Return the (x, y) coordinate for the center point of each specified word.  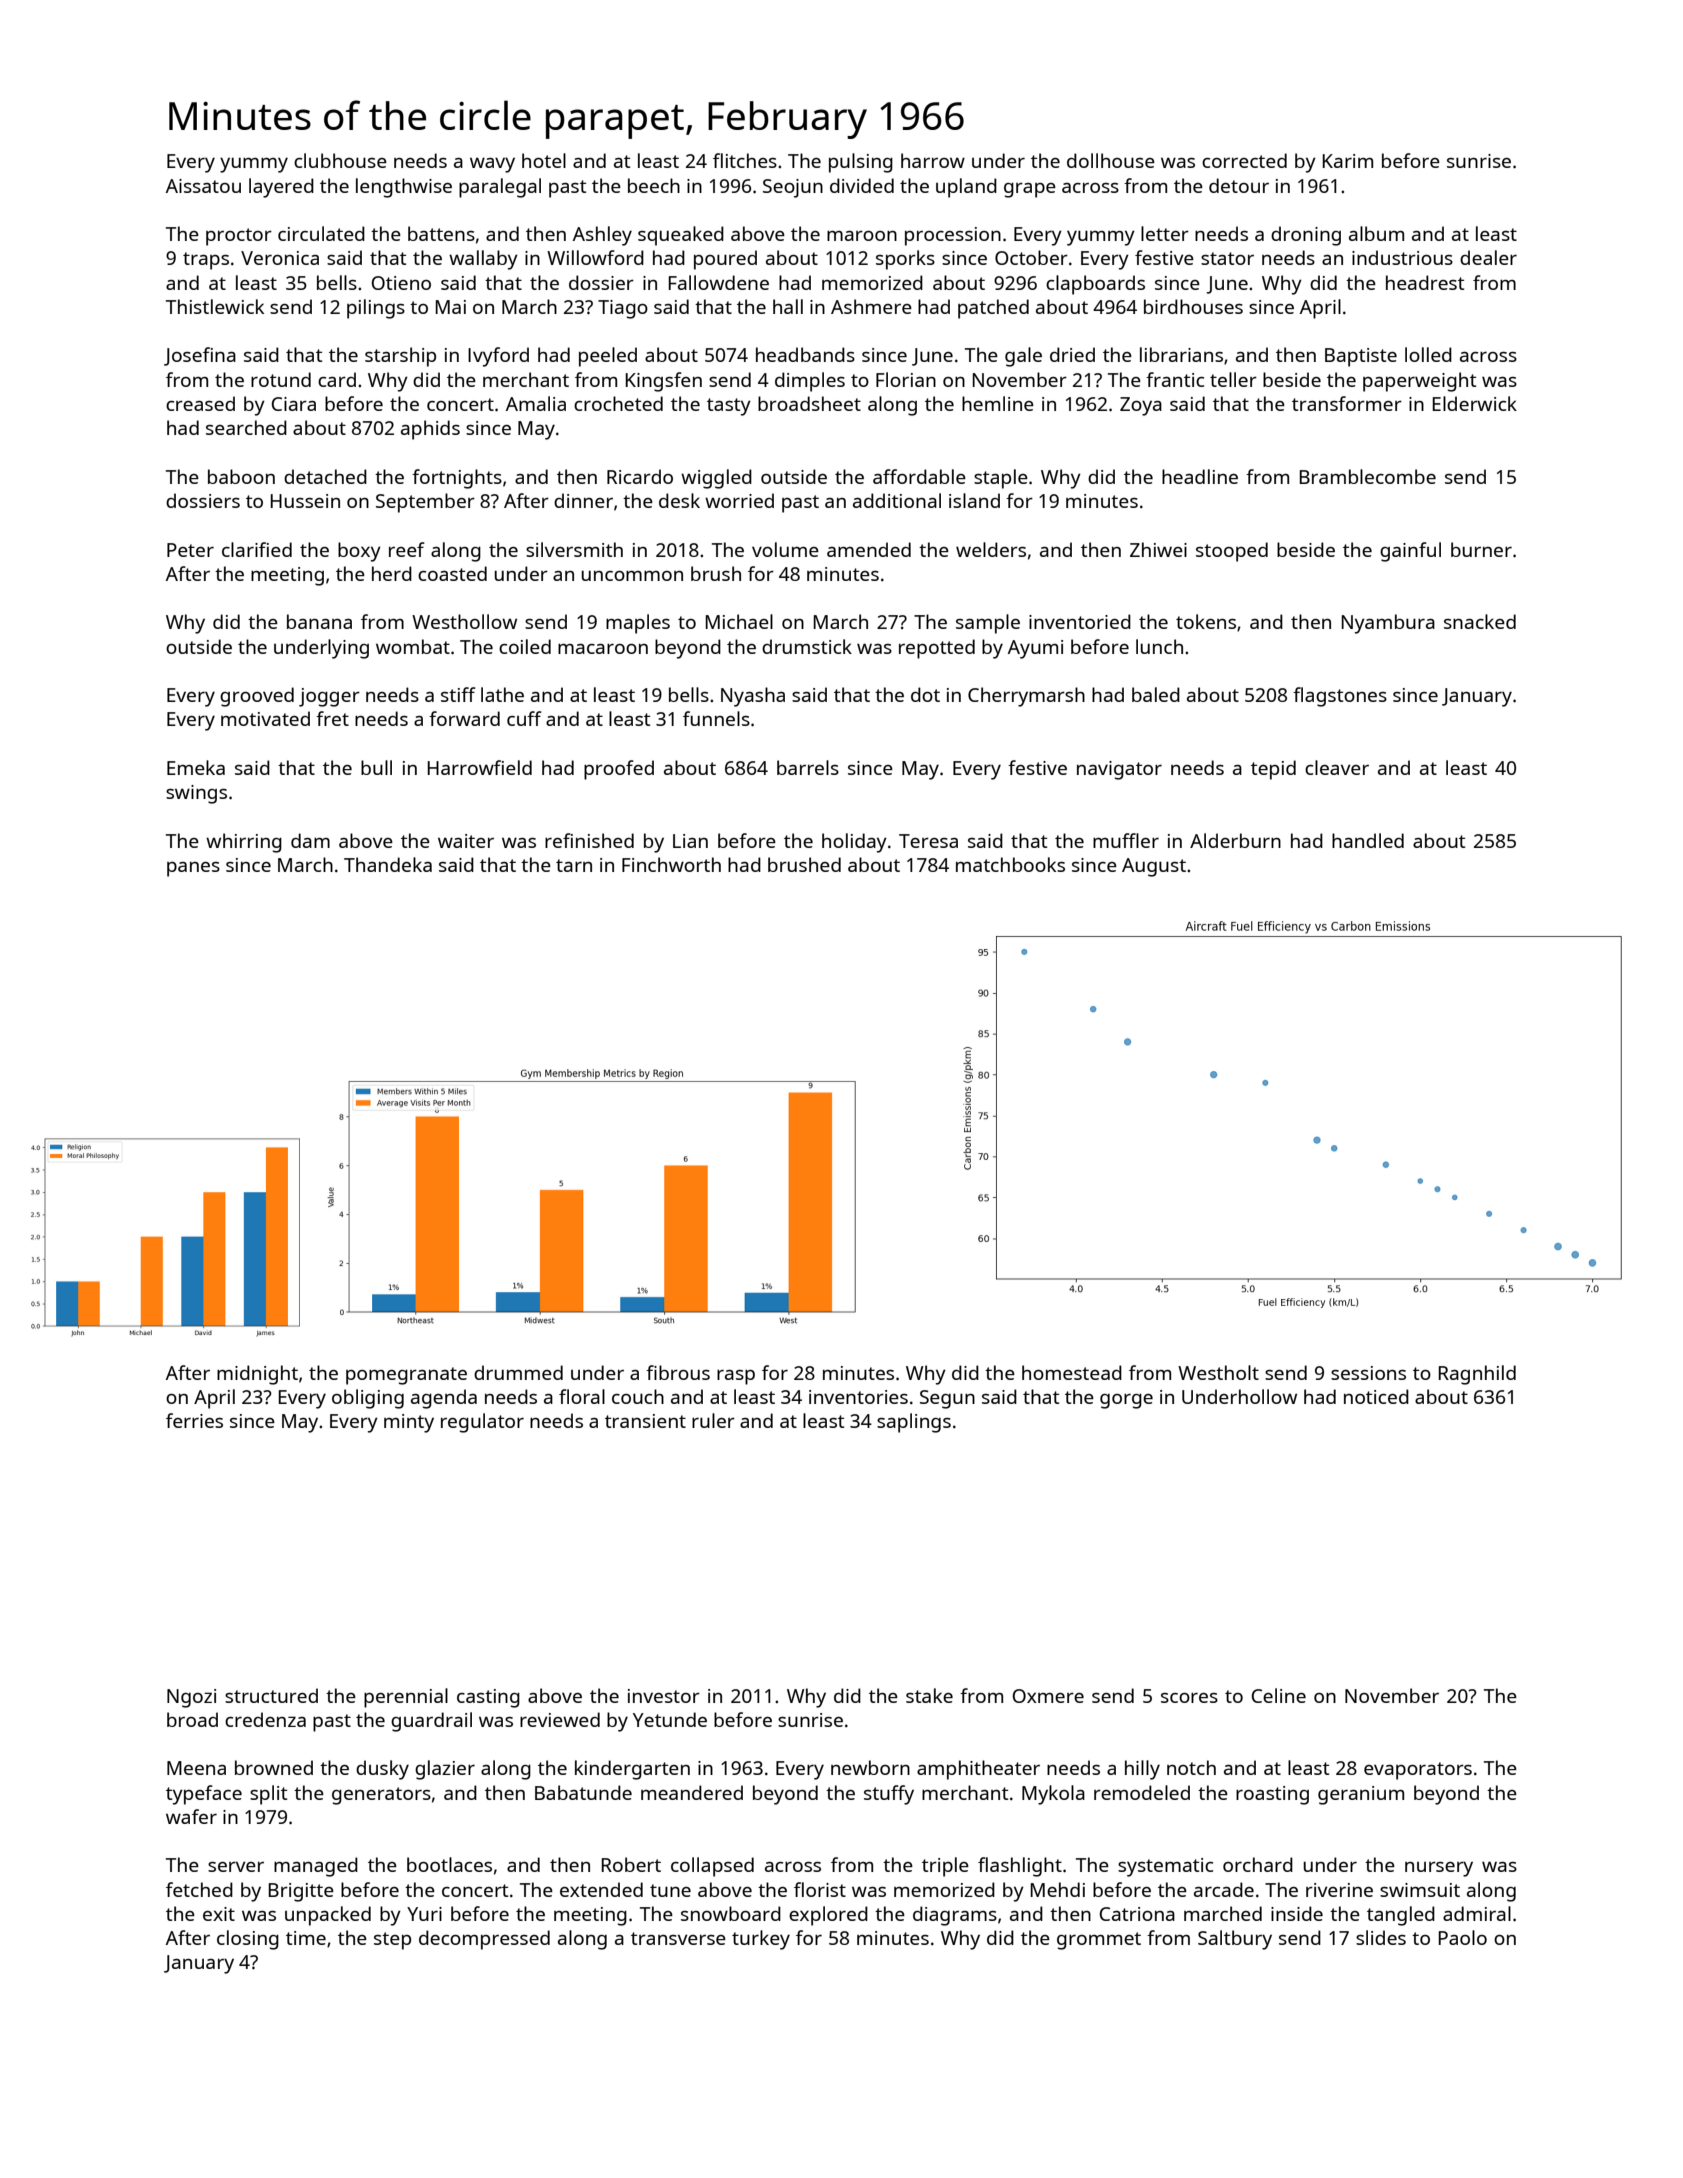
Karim (1348, 161)
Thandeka (388, 864)
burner (1481, 549)
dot (925, 694)
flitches (745, 160)
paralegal (500, 188)
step (392, 1941)
